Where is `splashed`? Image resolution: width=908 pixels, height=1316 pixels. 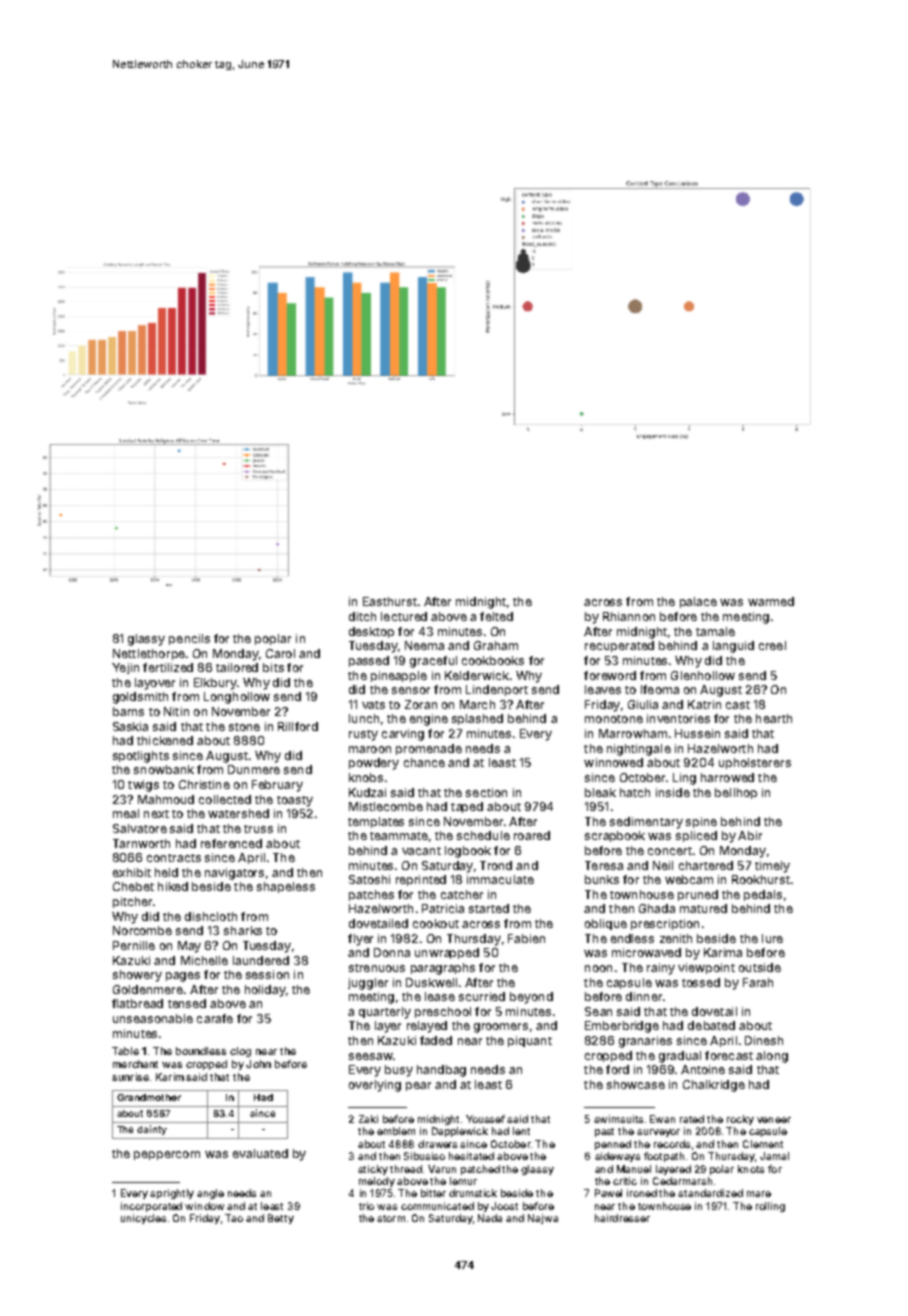
splashed is located at coordinates (477, 719).
